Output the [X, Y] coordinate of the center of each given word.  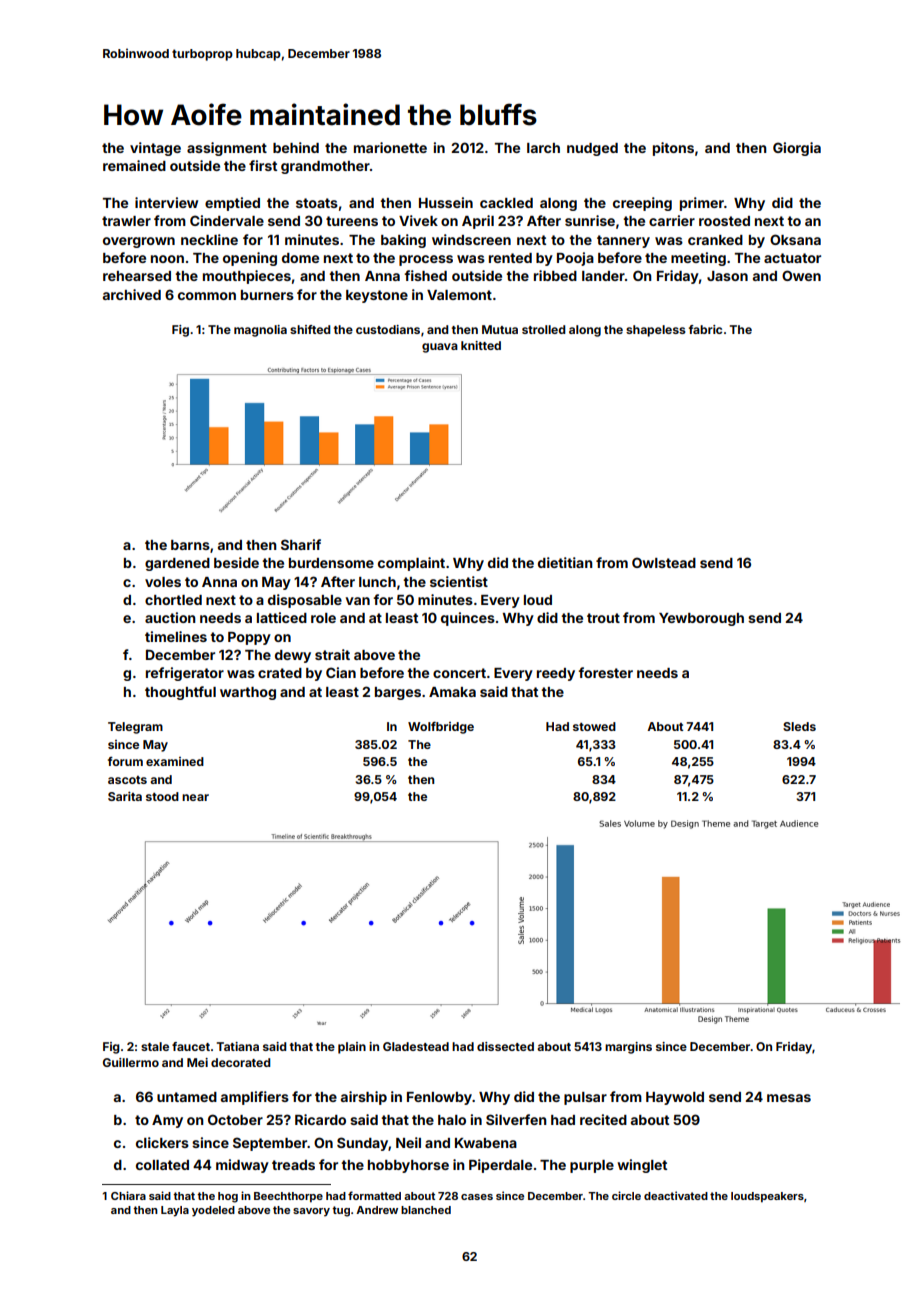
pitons [673, 149]
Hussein [446, 202]
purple [592, 1166]
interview [166, 202]
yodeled [213, 1211]
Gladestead [416, 1046]
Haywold [675, 1098]
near [195, 797]
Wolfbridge [441, 727]
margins [628, 1048]
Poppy [249, 638]
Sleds [799, 726]
